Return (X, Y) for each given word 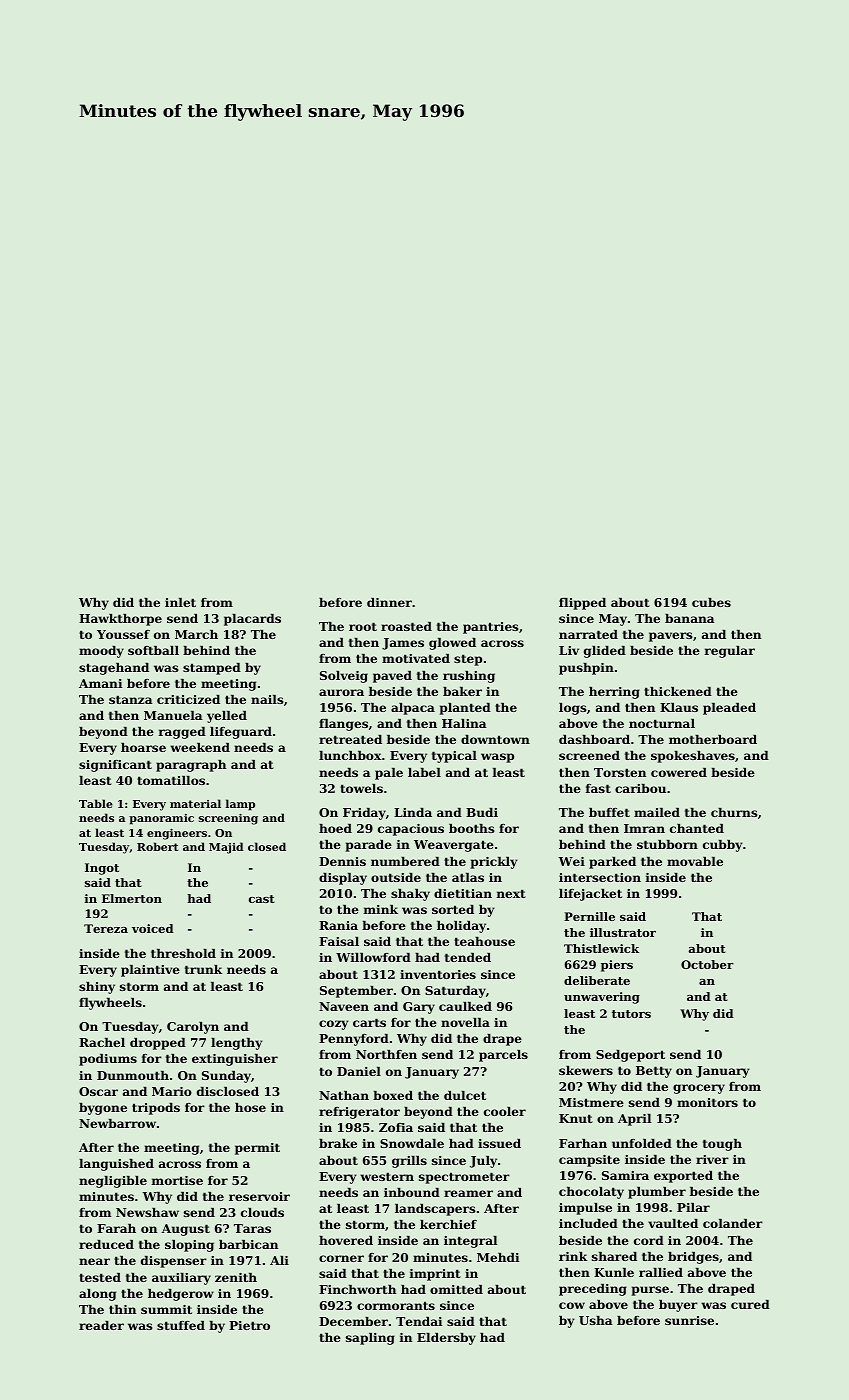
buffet (609, 812)
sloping (189, 1246)
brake (338, 1143)
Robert (157, 846)
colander (733, 1223)
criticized (188, 699)
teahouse (484, 941)
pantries (491, 628)
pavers (671, 637)
